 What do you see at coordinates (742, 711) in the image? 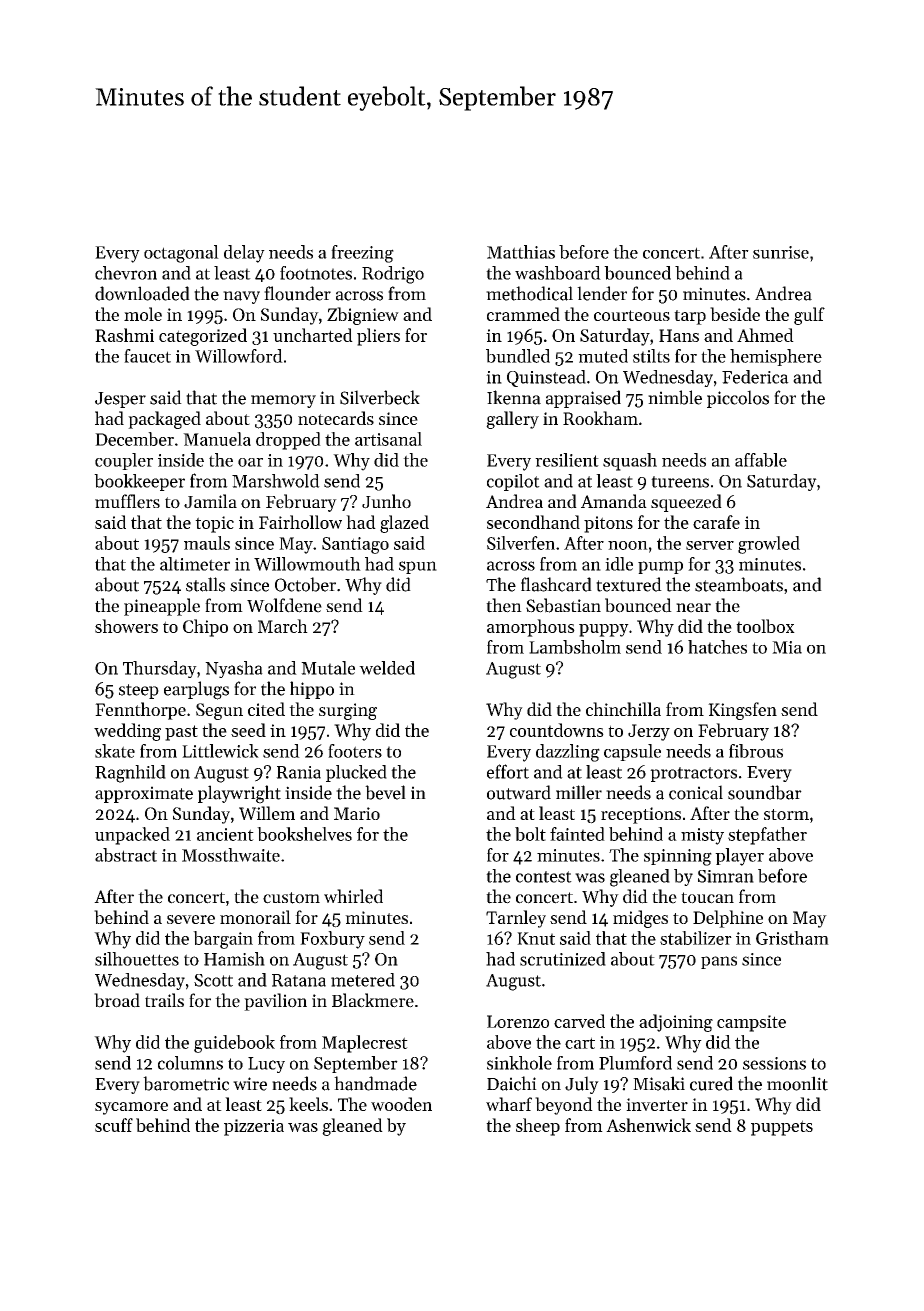
I see `Kingsfen` at bounding box center [742, 711].
